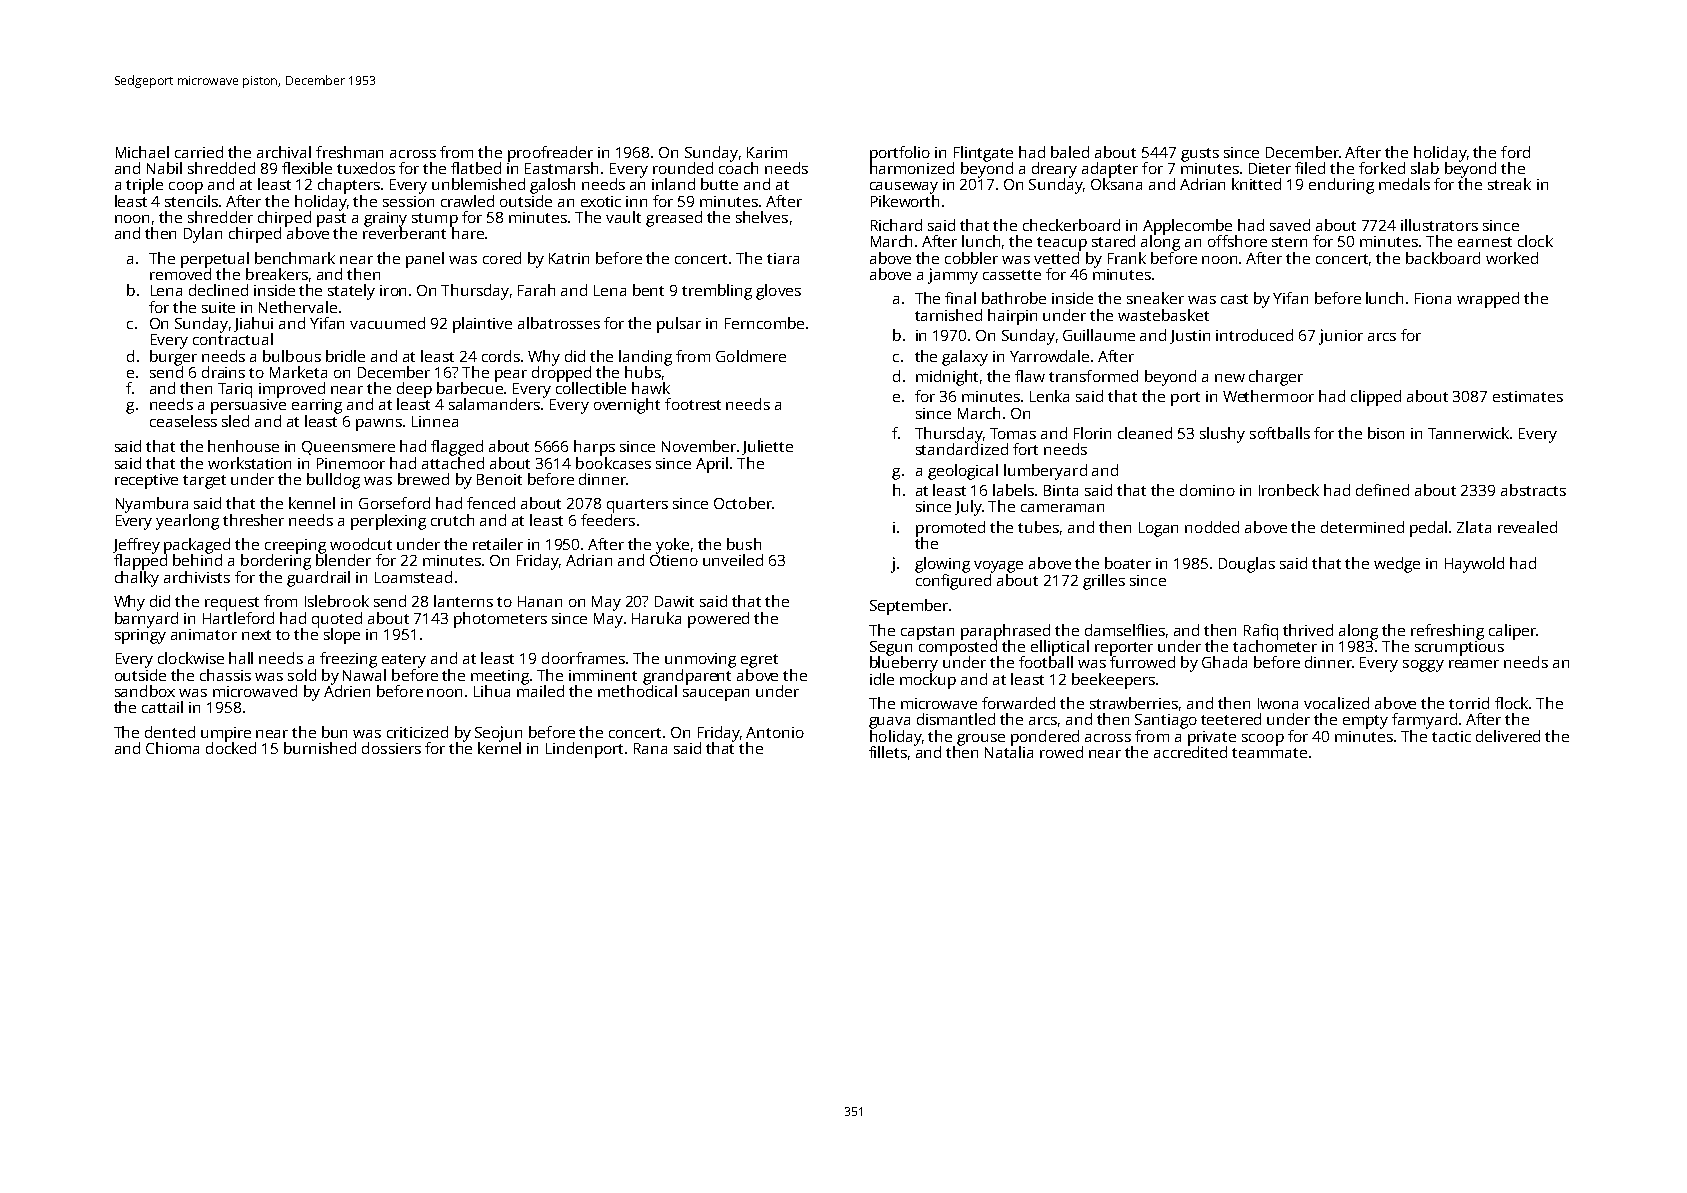 This page has width=1687, height=1193. What do you see at coordinates (651, 388) in the page?
I see `hawk` at bounding box center [651, 388].
